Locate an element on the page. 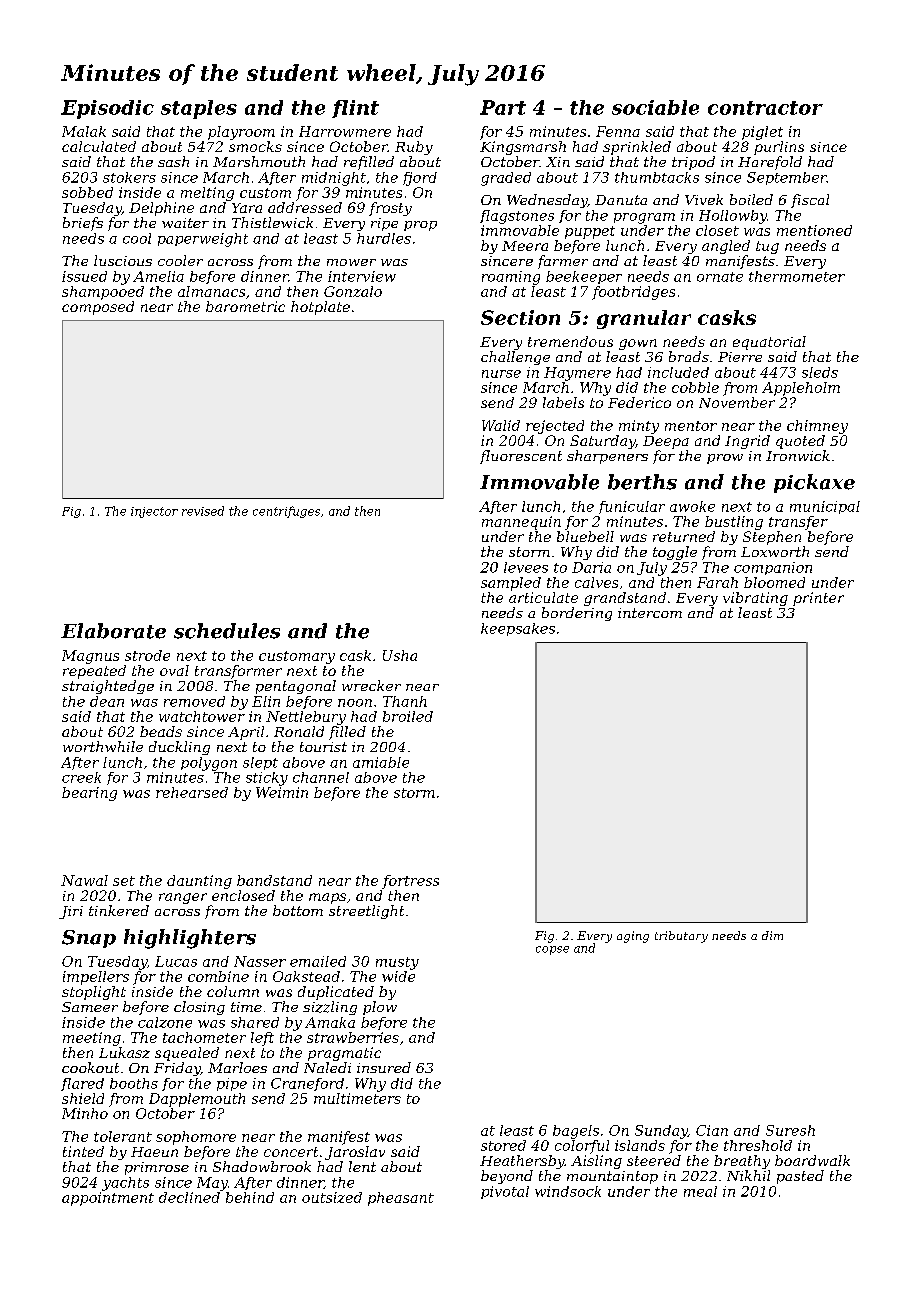  Sameer is located at coordinates (90, 1007).
